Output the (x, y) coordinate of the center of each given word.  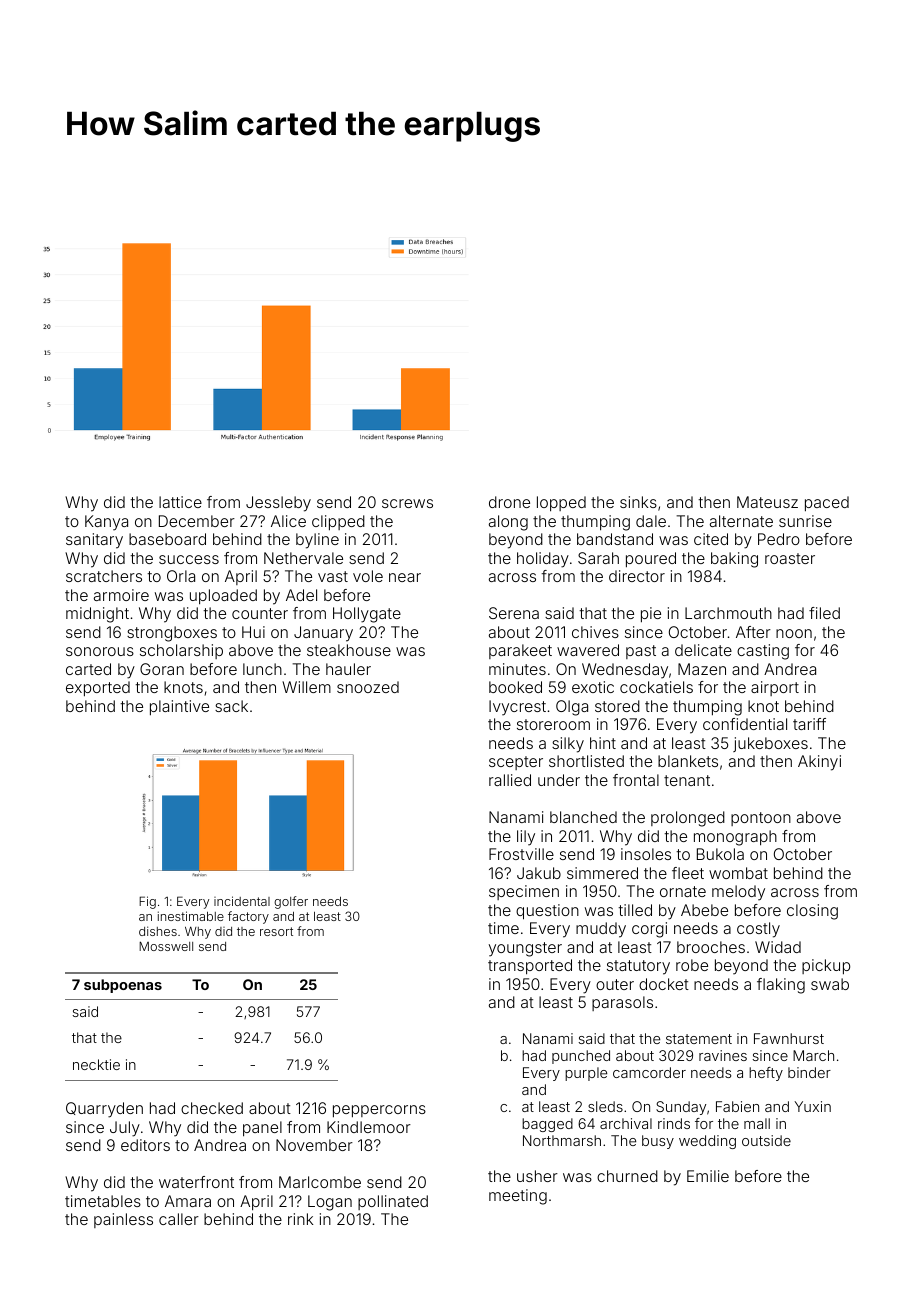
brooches (711, 947)
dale (651, 521)
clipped (338, 522)
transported (530, 966)
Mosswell (166, 946)
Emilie (708, 1176)
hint (603, 743)
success (189, 559)
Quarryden (104, 1110)
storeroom (553, 724)
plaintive (179, 707)
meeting (518, 1197)
